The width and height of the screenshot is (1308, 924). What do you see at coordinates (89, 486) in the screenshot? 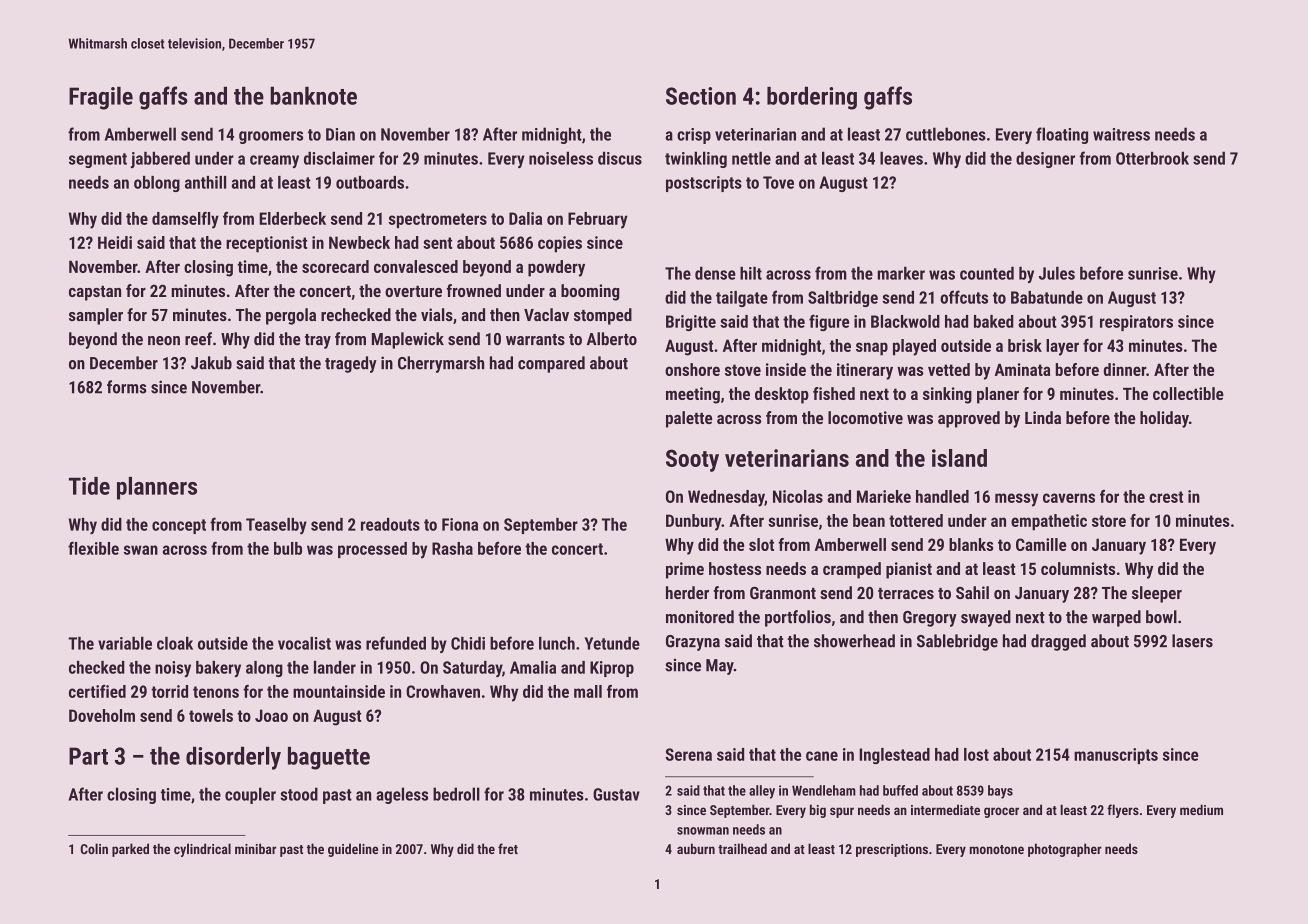
I see `Tide` at bounding box center [89, 486].
